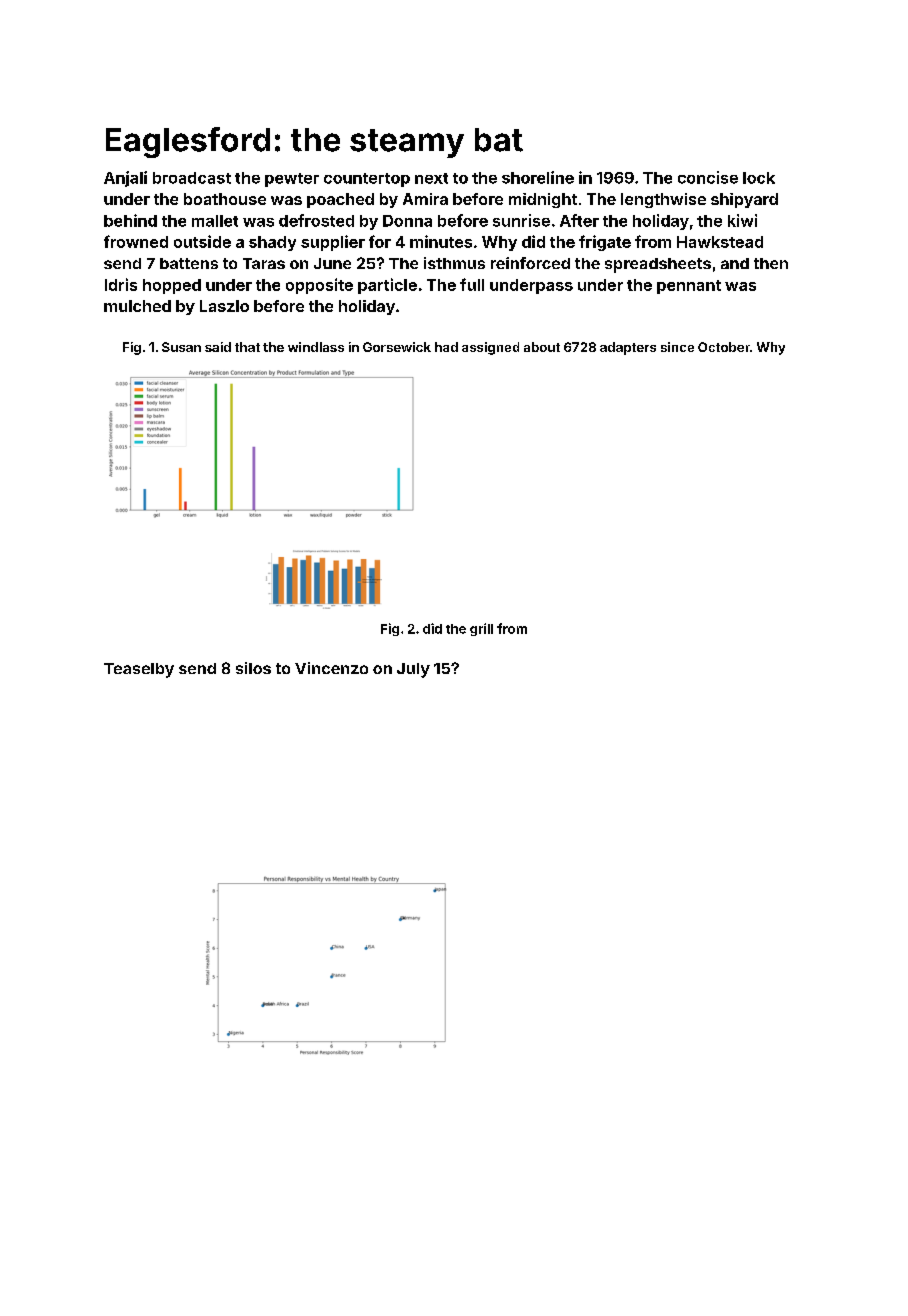 Image resolution: width=908 pixels, height=1316 pixels. What do you see at coordinates (139, 670) in the document?
I see `Teaselby` at bounding box center [139, 670].
